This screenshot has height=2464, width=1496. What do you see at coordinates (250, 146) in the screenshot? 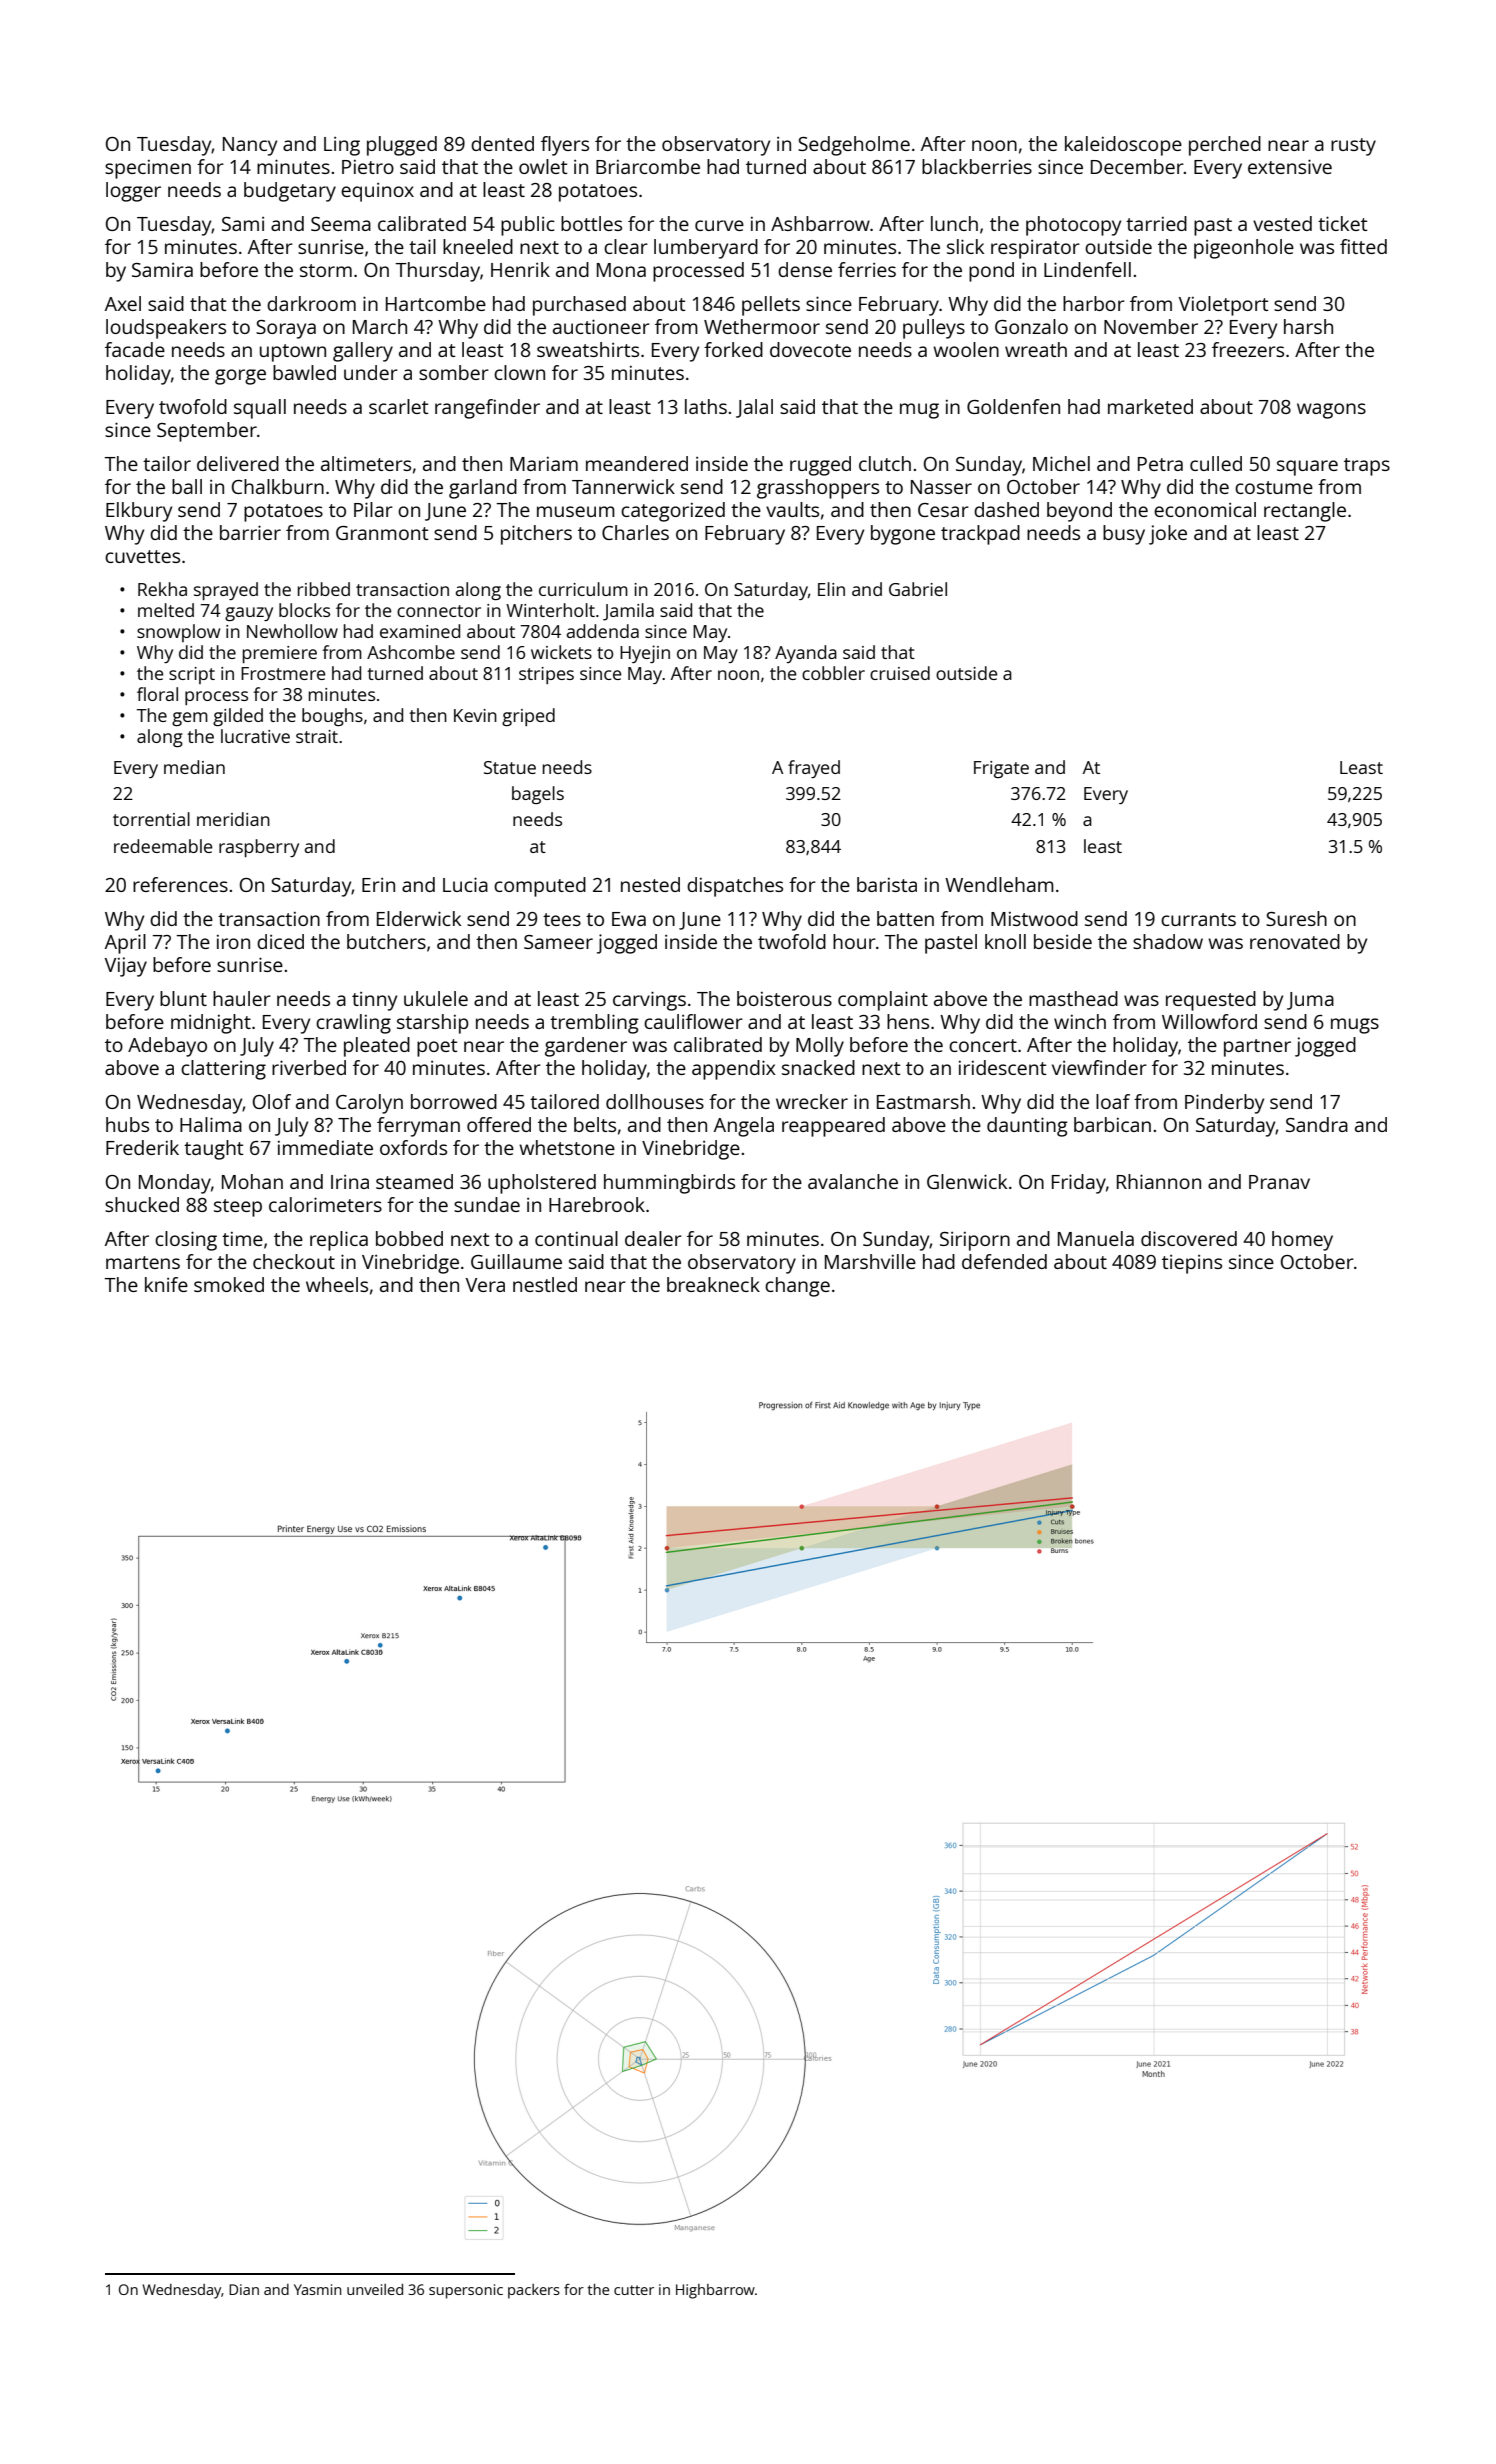
I see `Nancy` at bounding box center [250, 146].
